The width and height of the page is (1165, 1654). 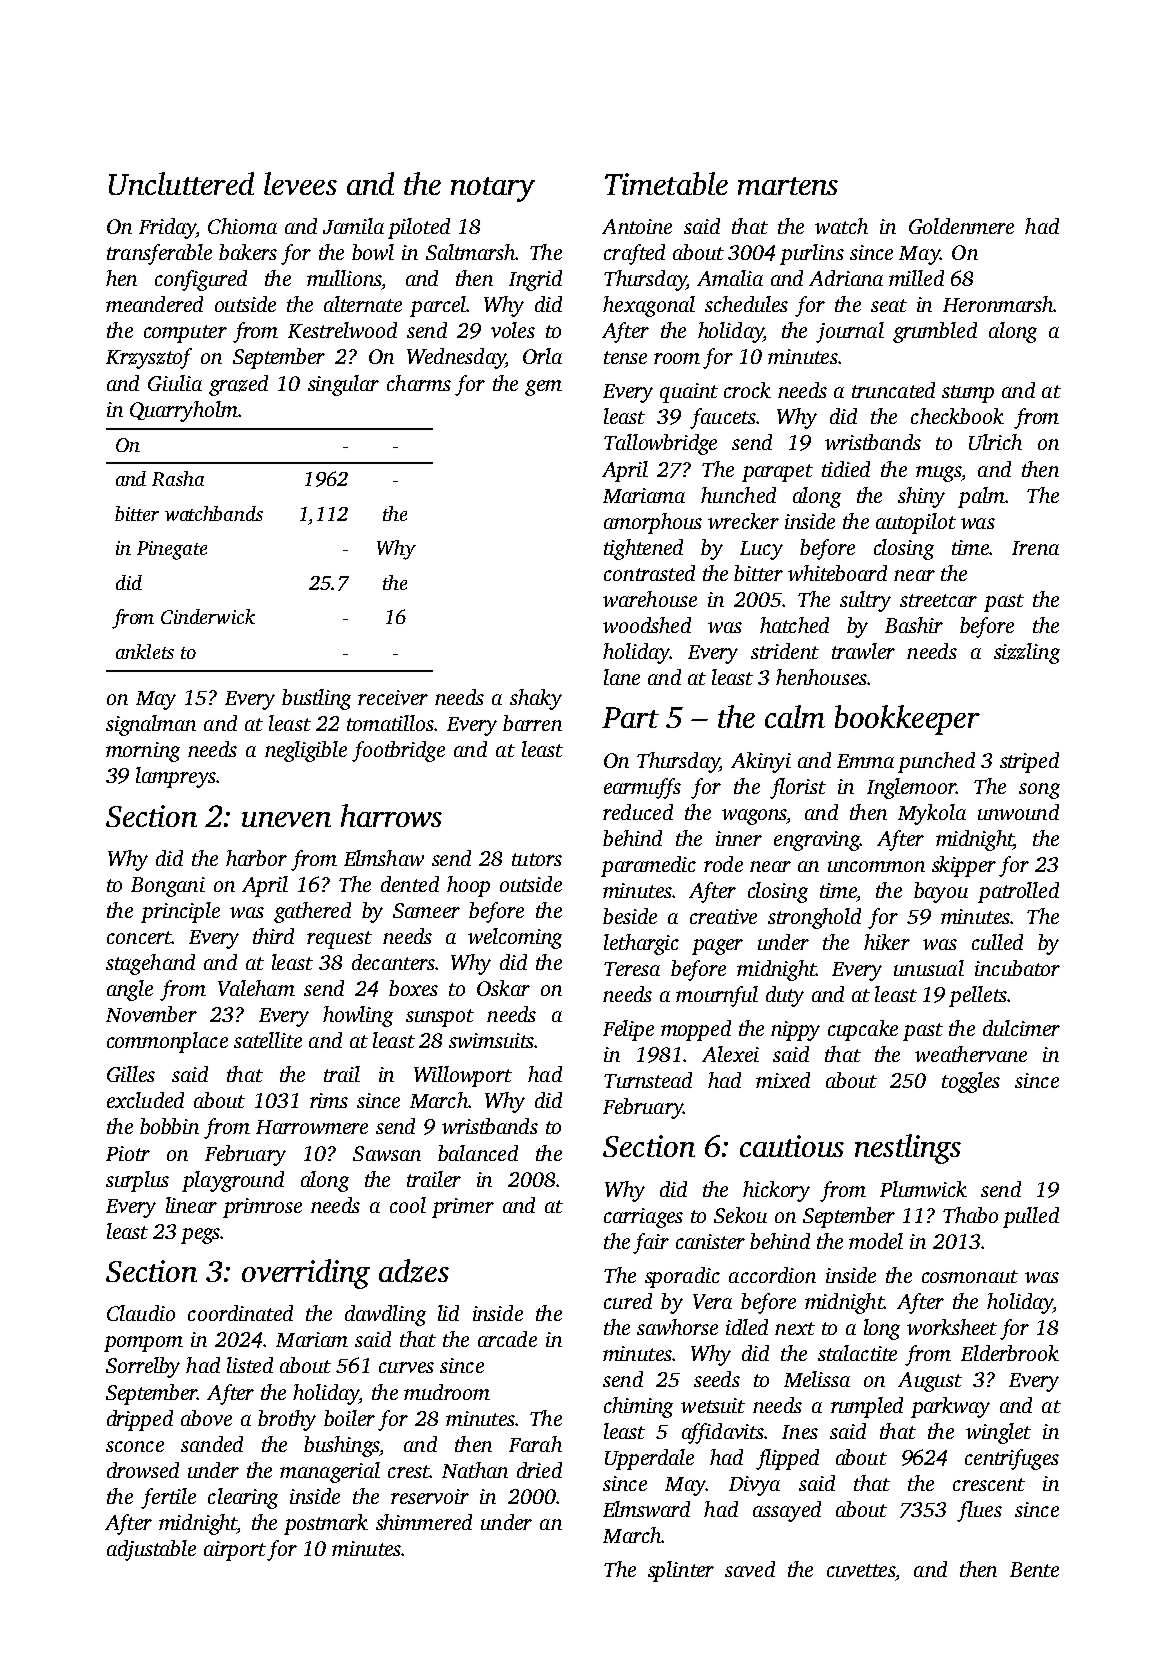 I want to click on notary, so click(x=493, y=189).
